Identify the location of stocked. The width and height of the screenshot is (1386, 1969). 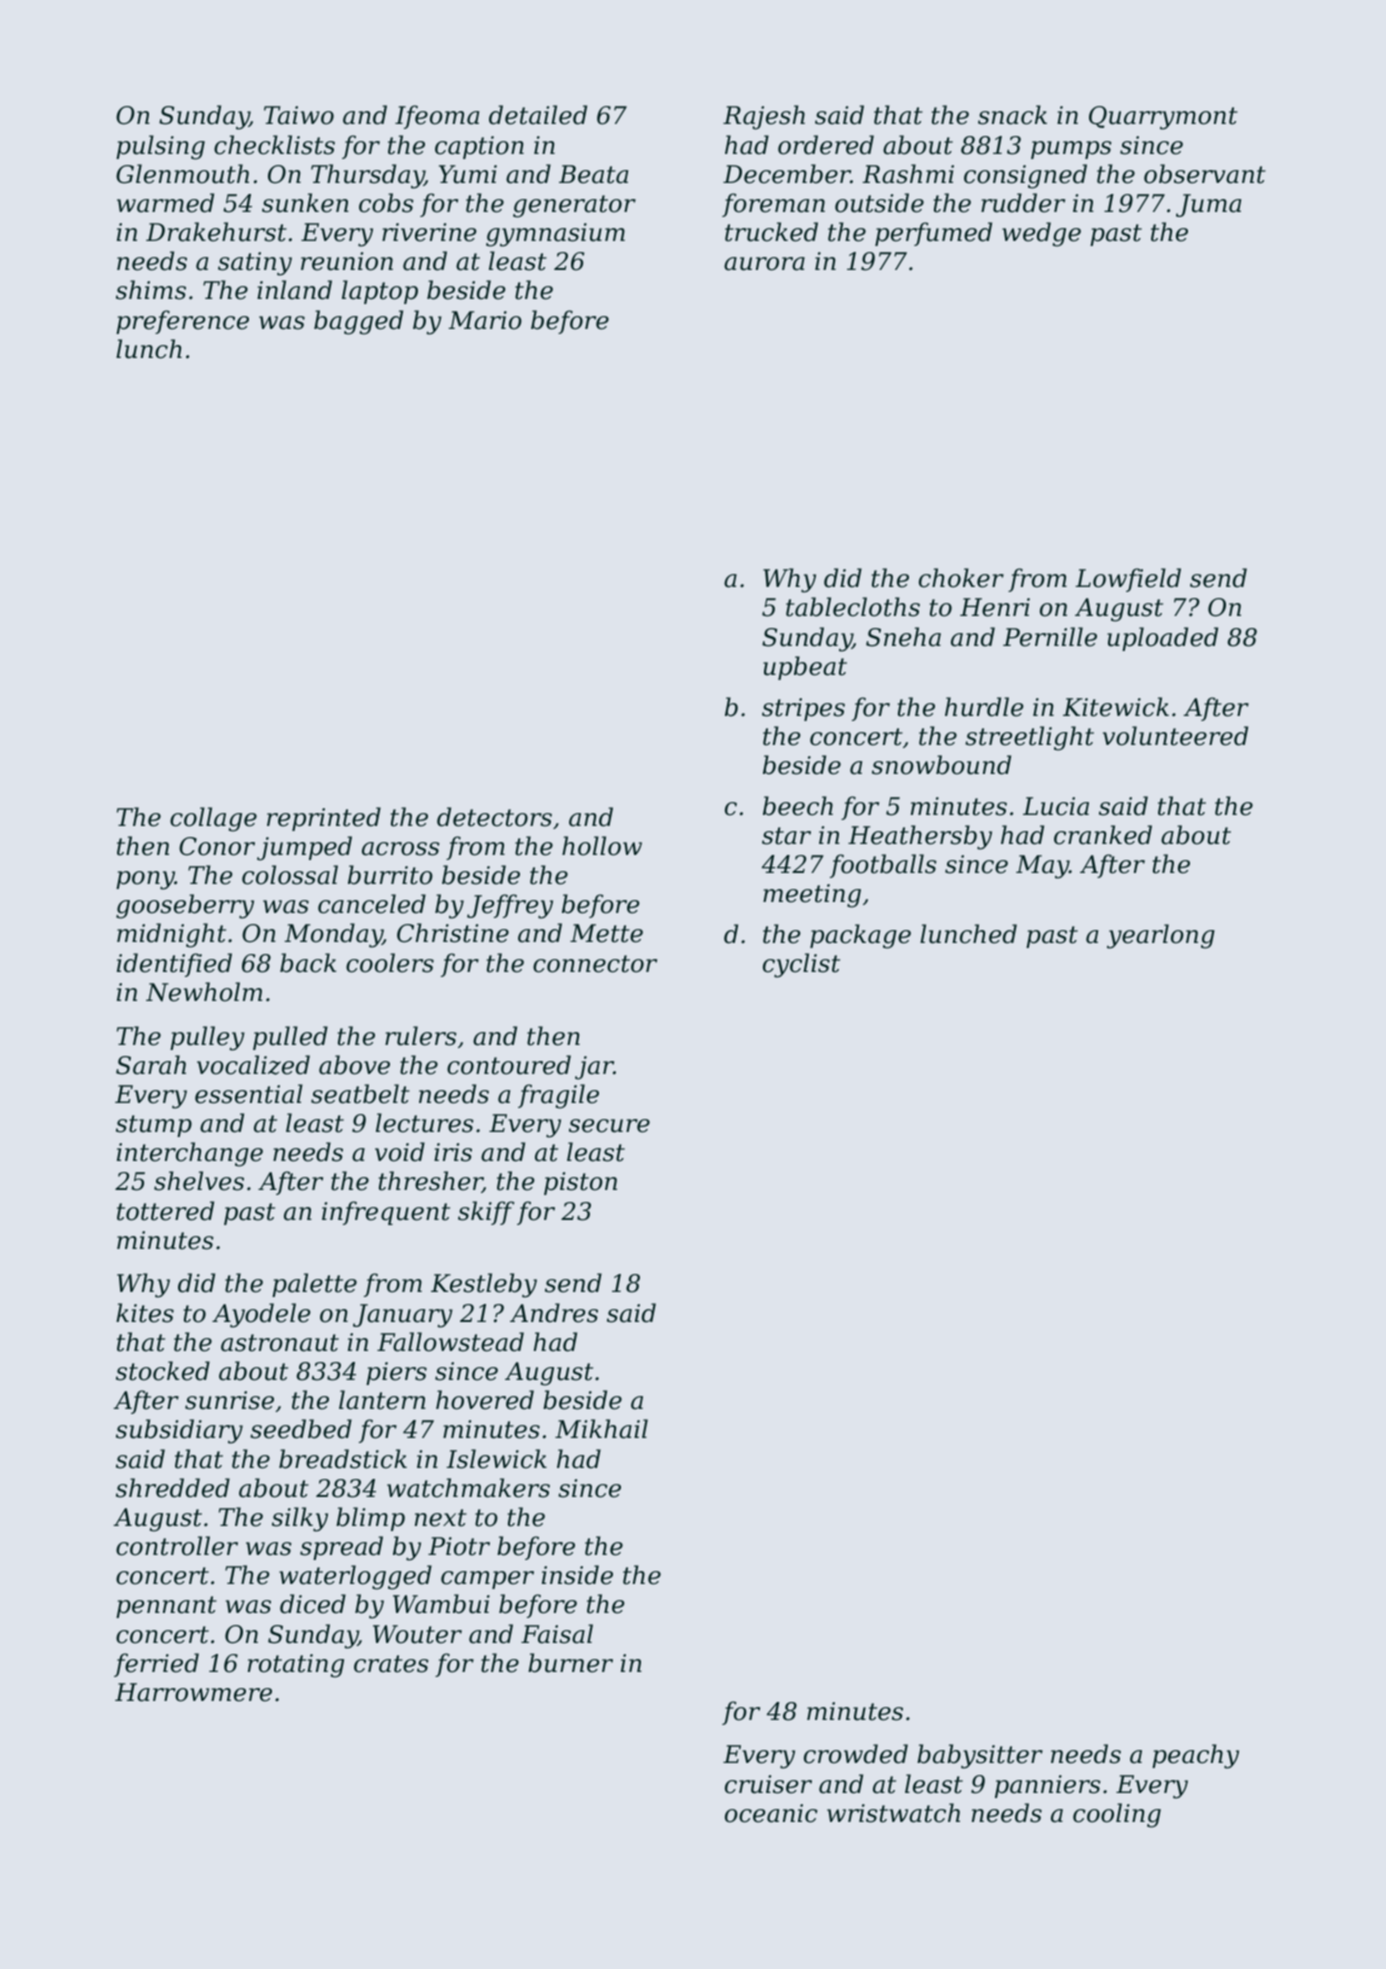
(163, 1371).
